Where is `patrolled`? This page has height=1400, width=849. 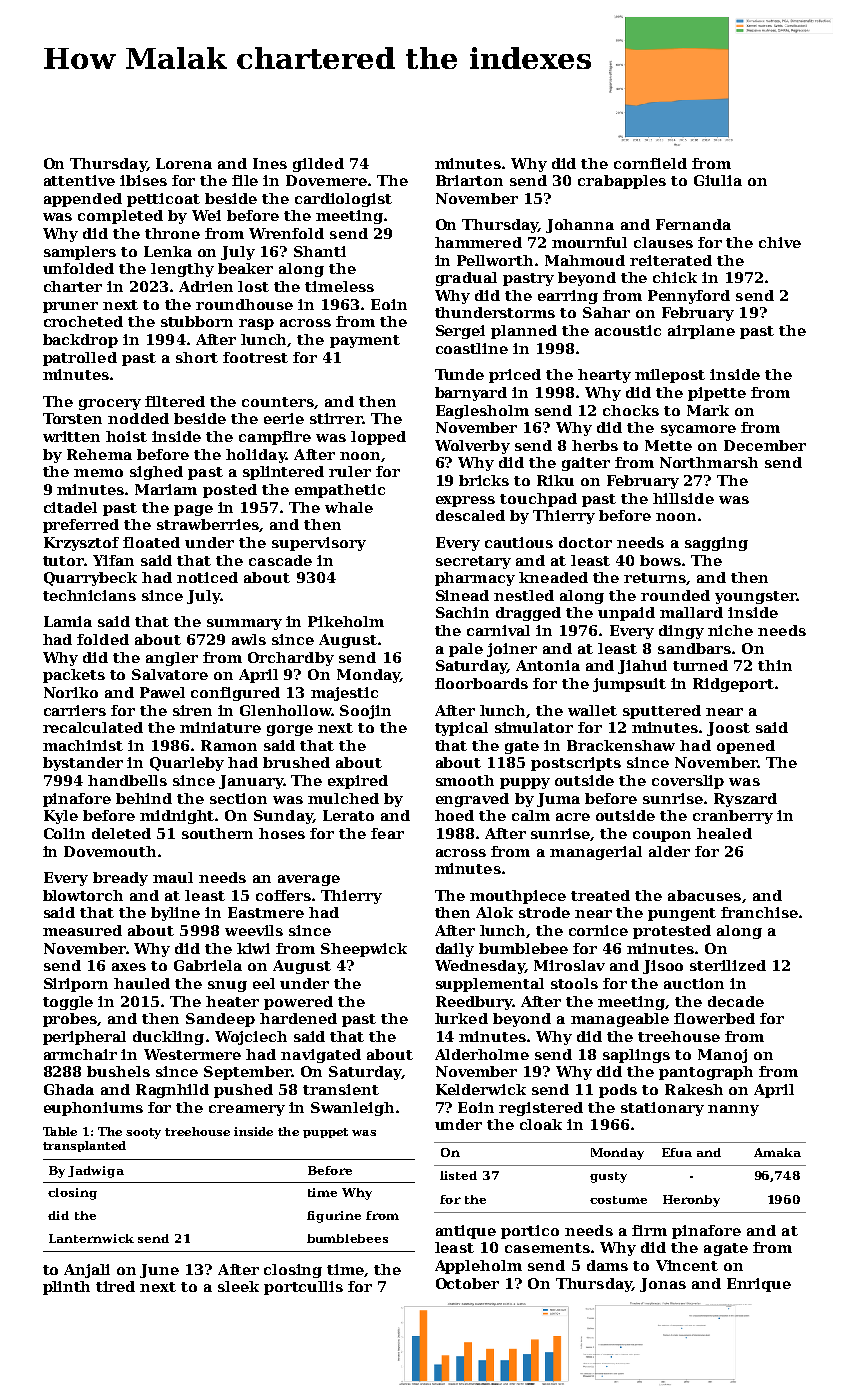
patrolled is located at coordinates (80, 359).
